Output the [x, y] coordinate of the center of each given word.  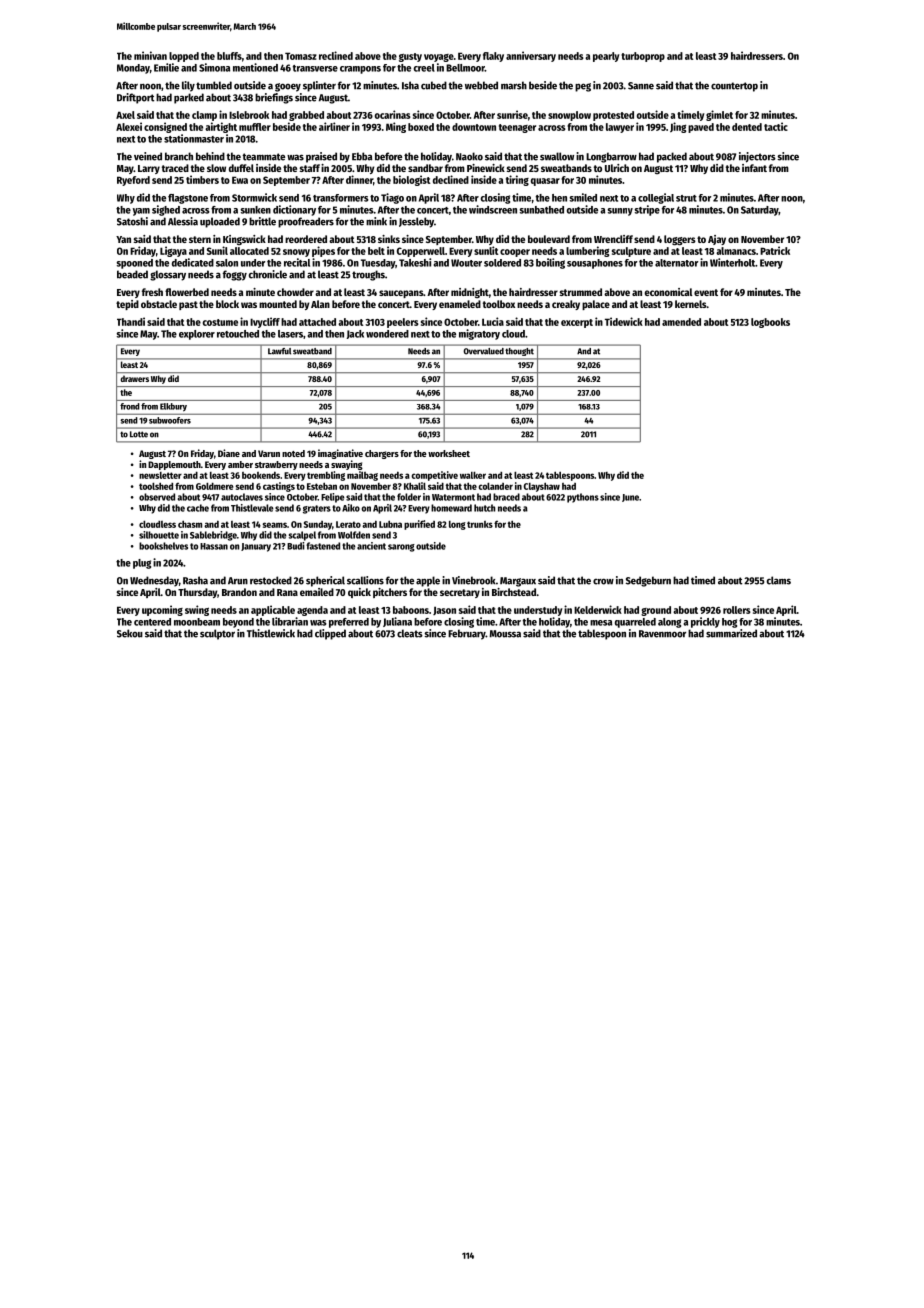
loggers [680, 240]
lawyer [620, 128]
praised [321, 157]
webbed [481, 85]
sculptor [217, 634]
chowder [295, 292]
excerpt [577, 323]
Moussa [505, 634]
